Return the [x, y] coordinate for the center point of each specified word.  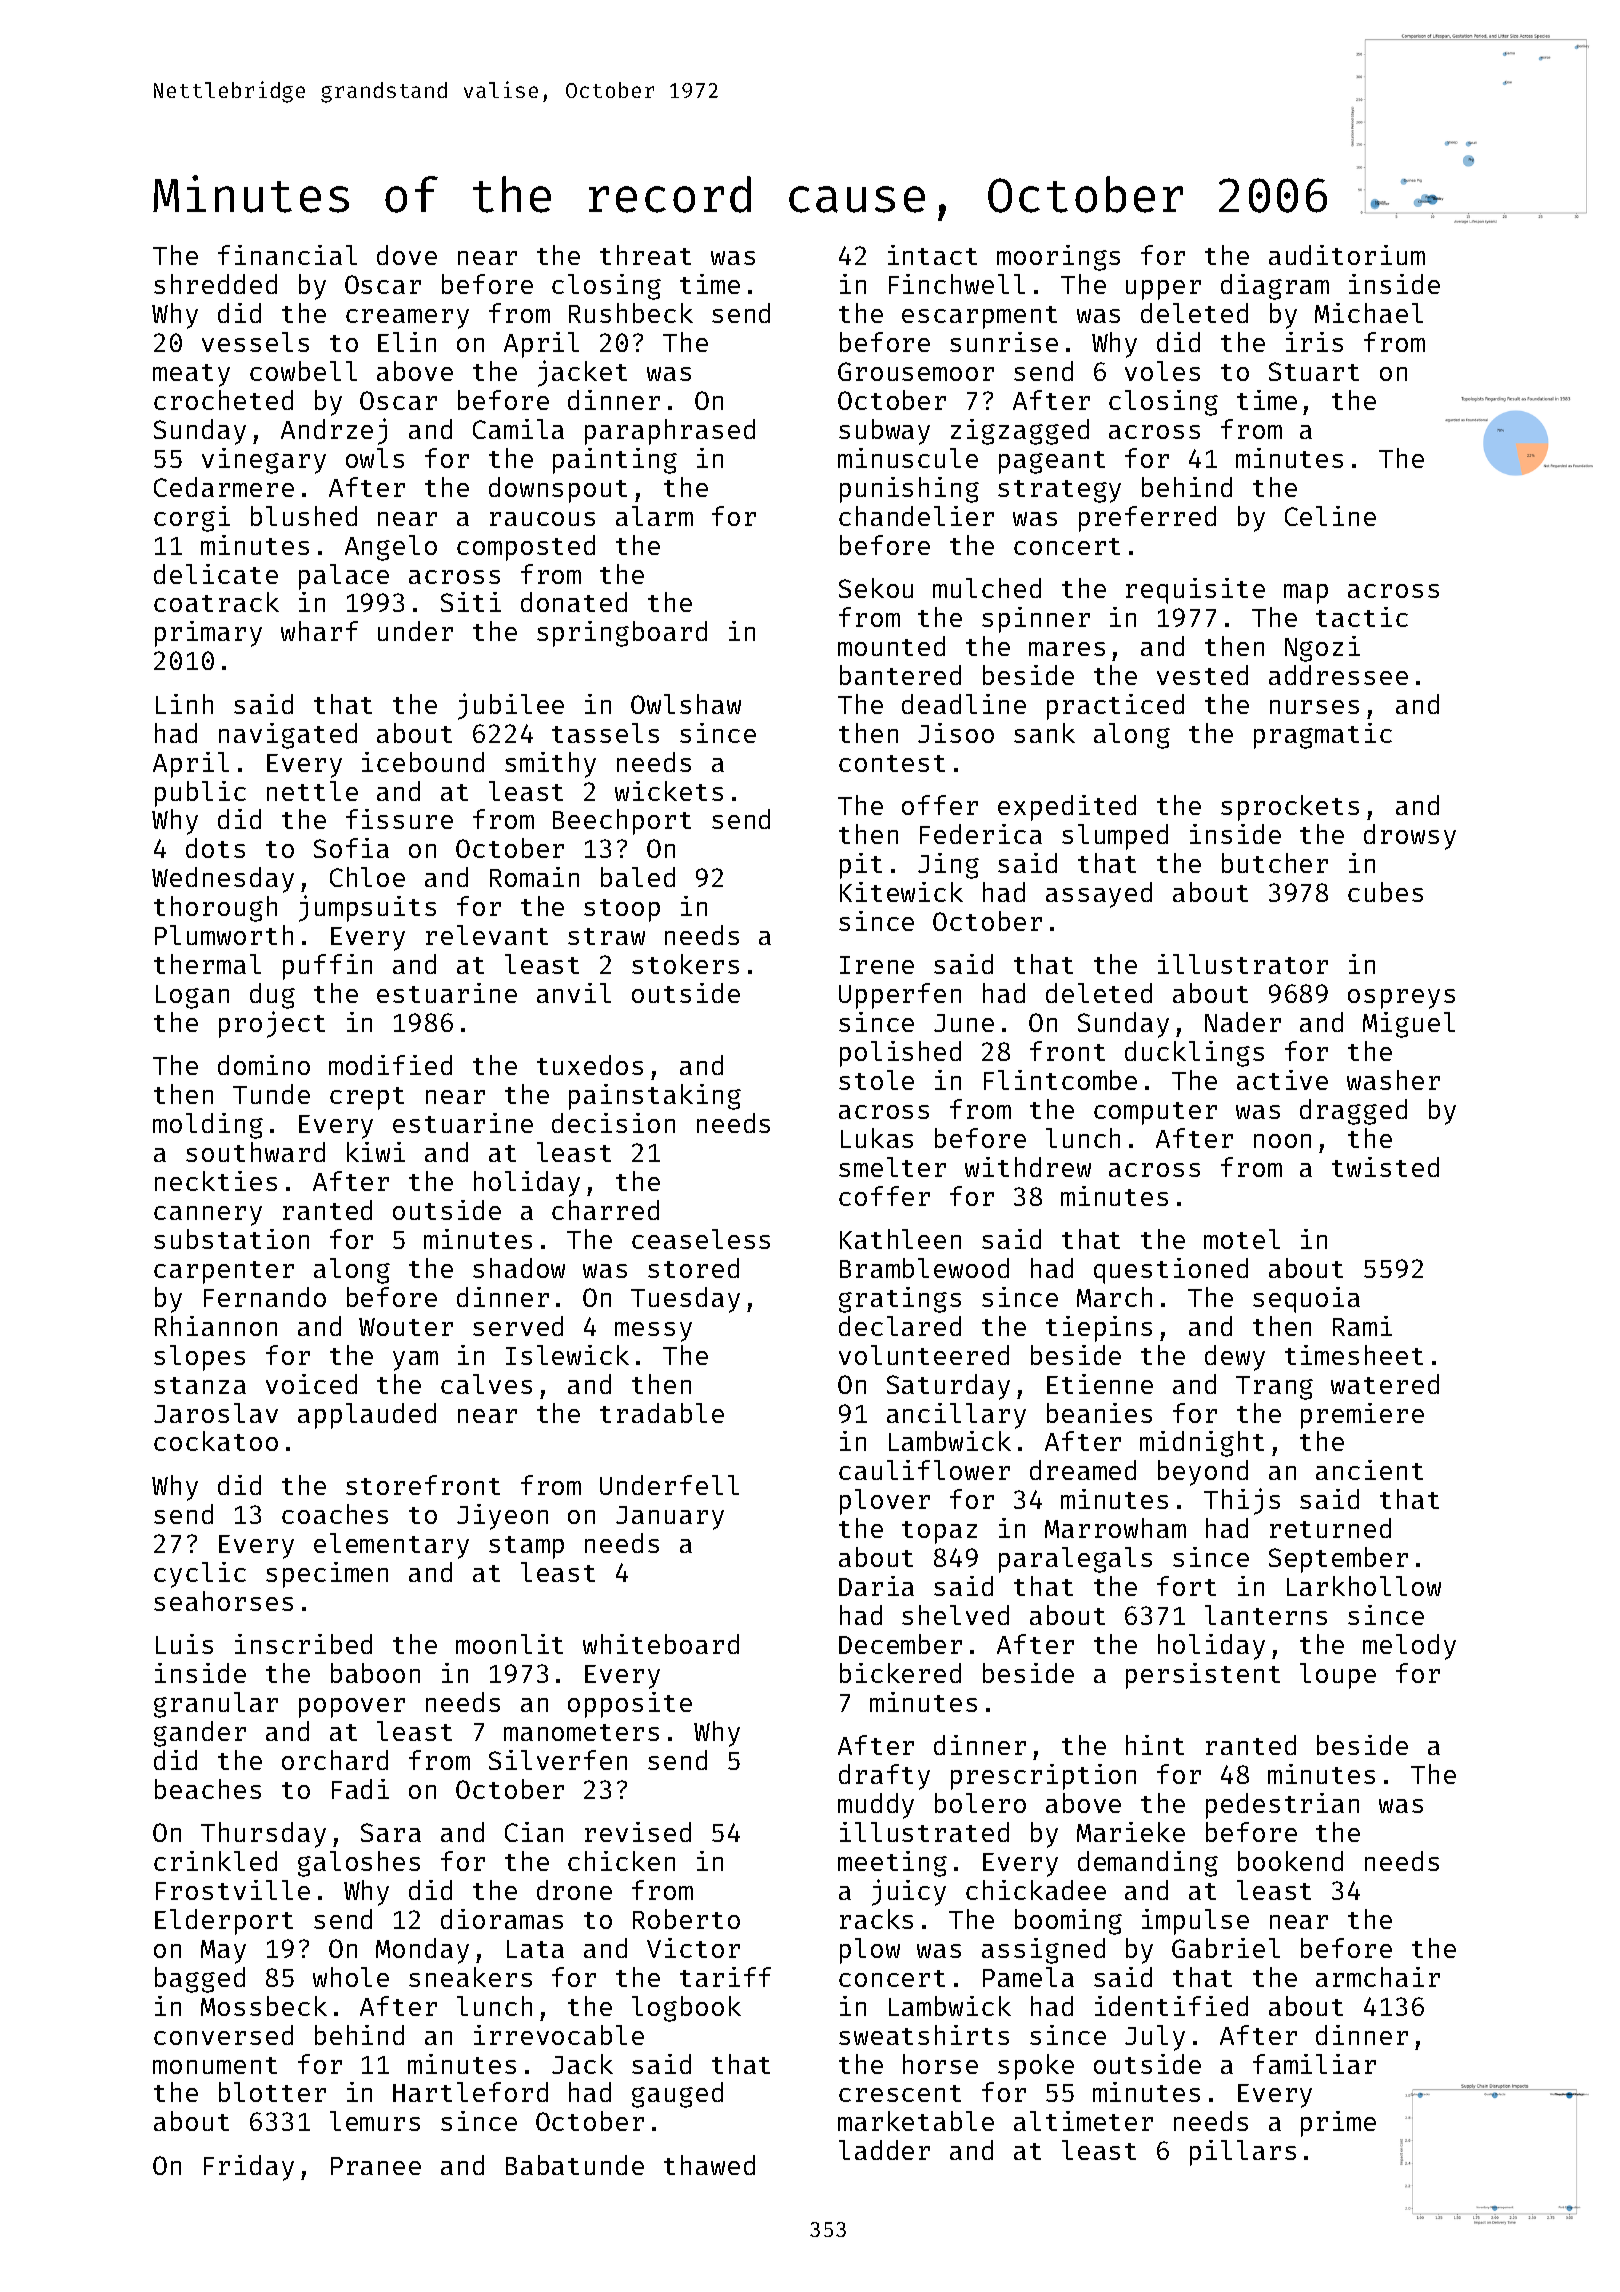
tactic [1362, 617]
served [518, 1326]
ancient [1369, 1470]
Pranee [376, 2166]
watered [1385, 1384]
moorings [1058, 258]
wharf [319, 631]
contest [892, 763]
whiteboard [661, 1644]
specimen [327, 1575]
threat [645, 255]
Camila [518, 429]
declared [900, 1326]
